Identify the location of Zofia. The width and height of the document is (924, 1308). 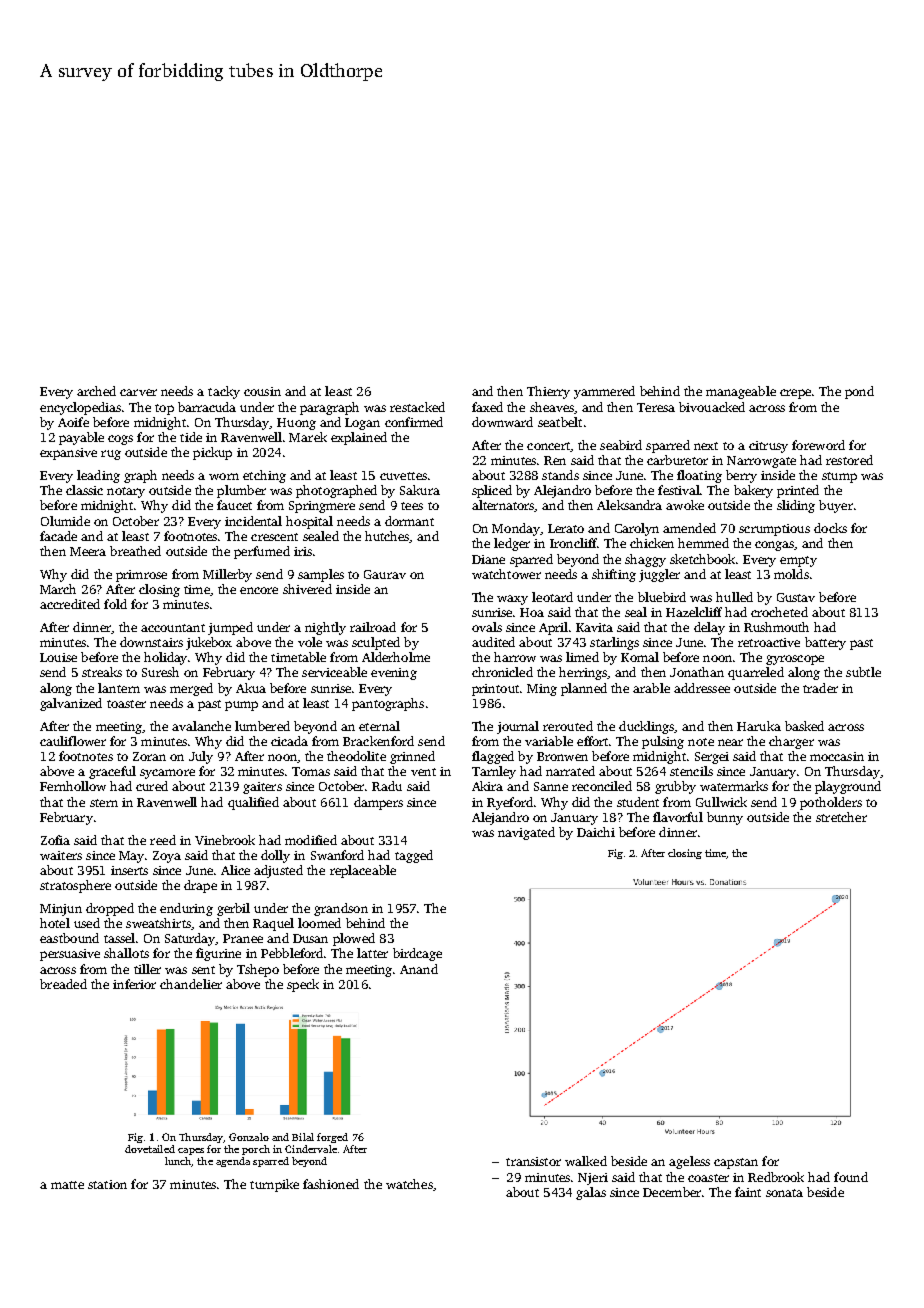
(55, 840).
